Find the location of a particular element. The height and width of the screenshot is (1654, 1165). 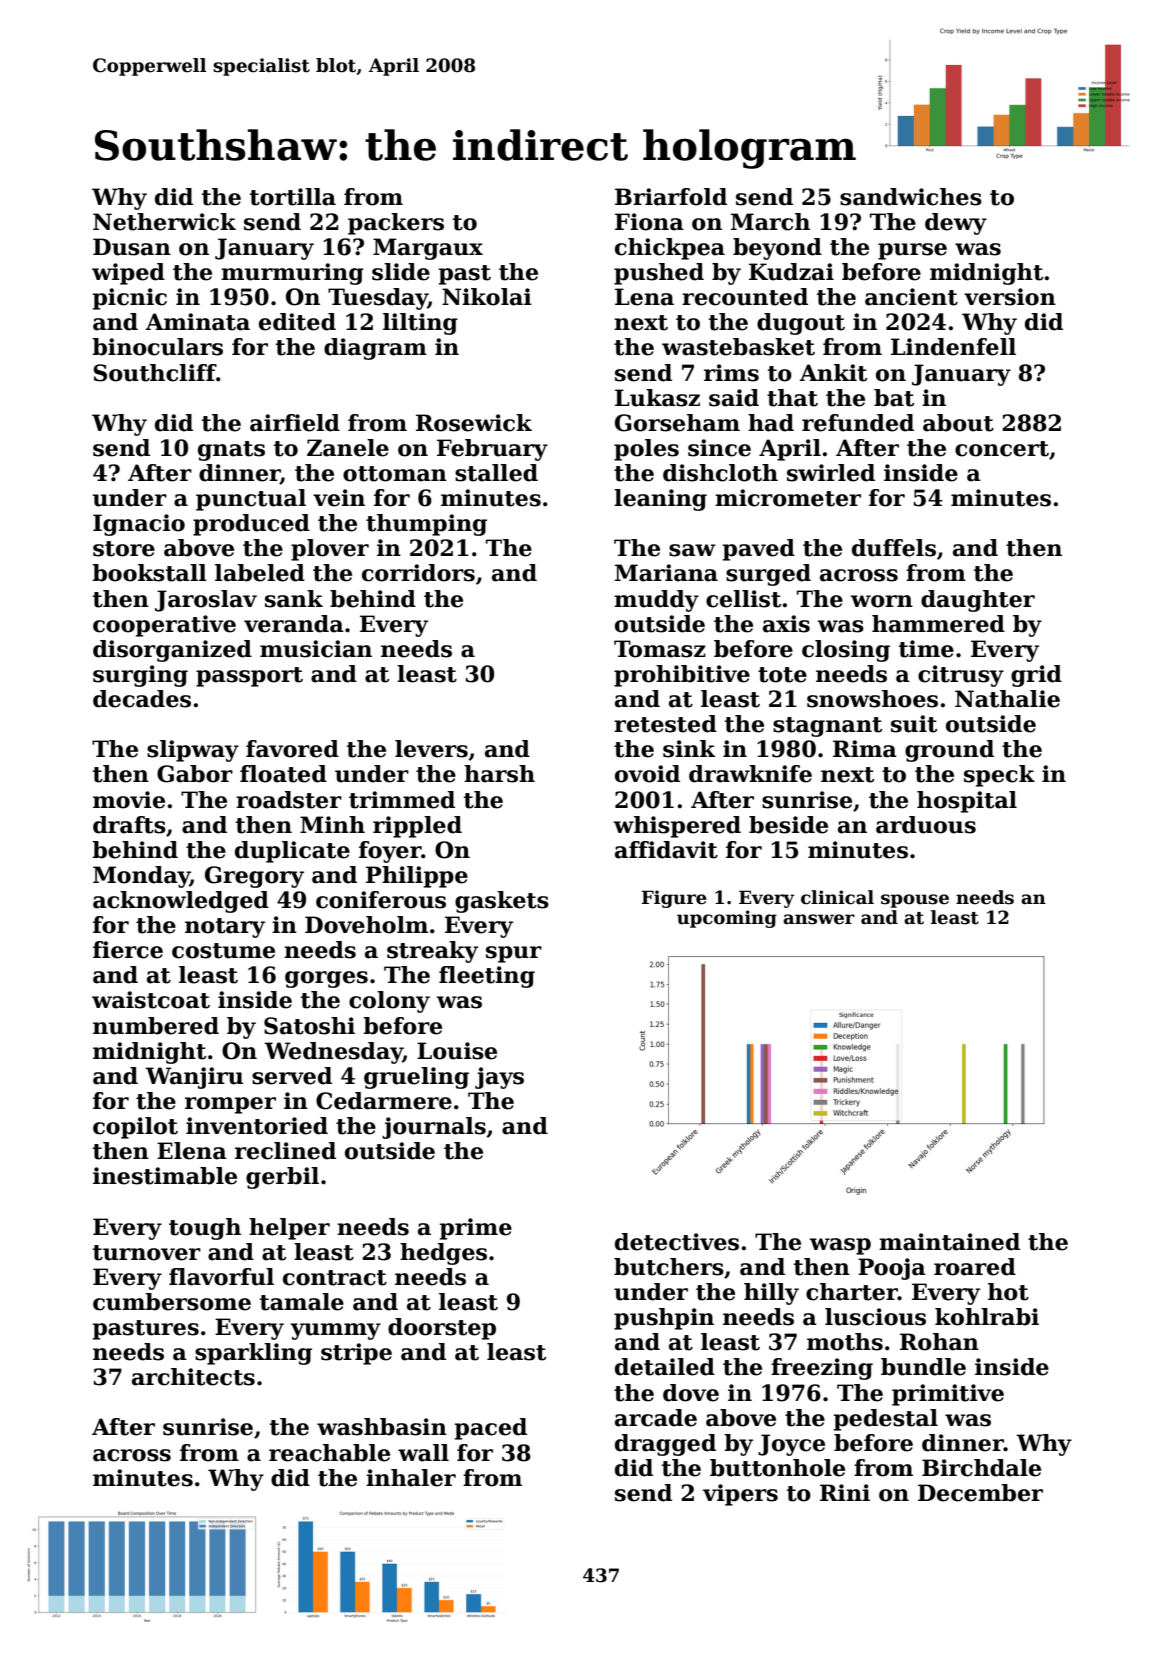

vipers is located at coordinates (740, 1495).
